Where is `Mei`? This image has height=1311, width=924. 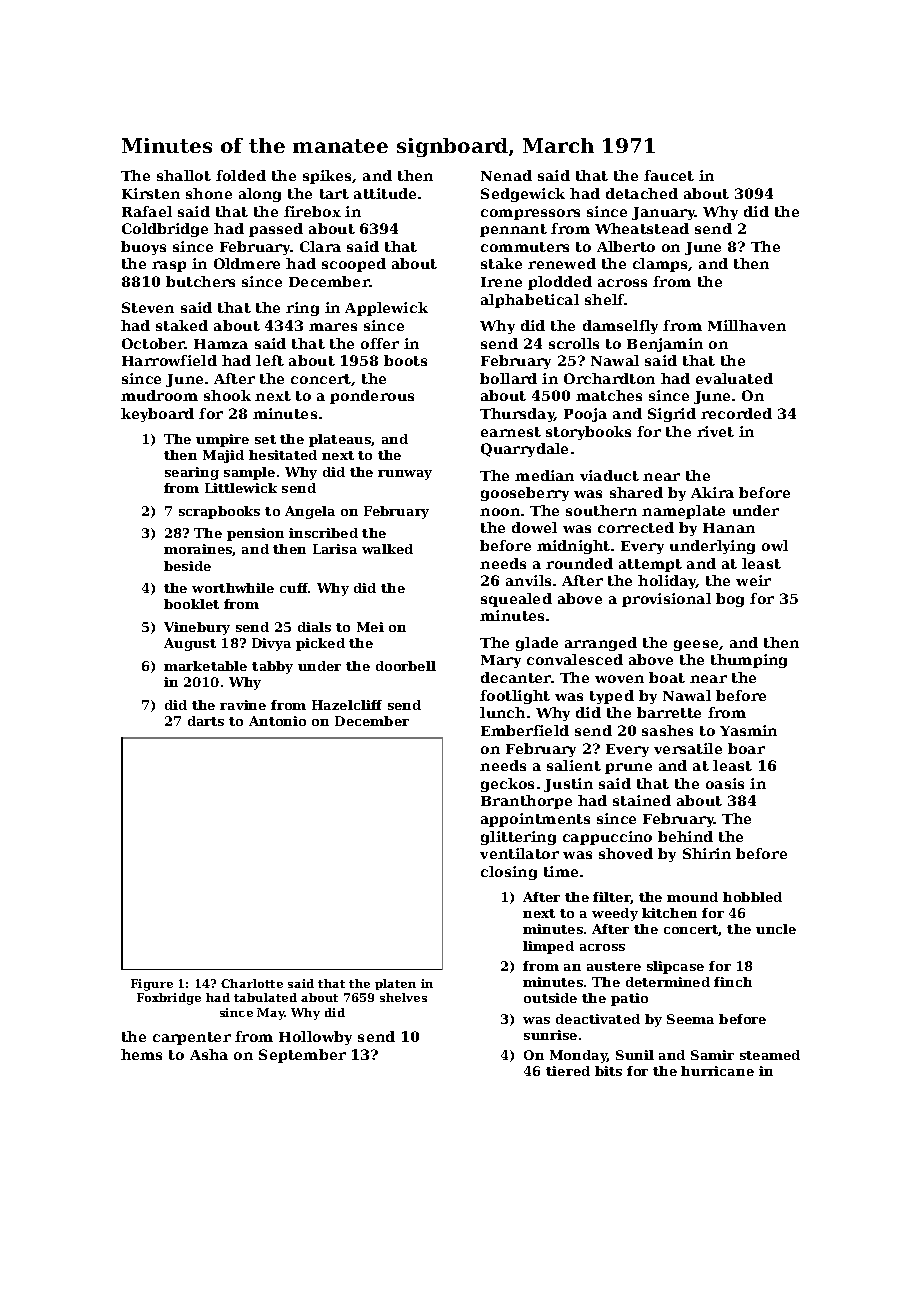
Mei is located at coordinates (370, 627).
